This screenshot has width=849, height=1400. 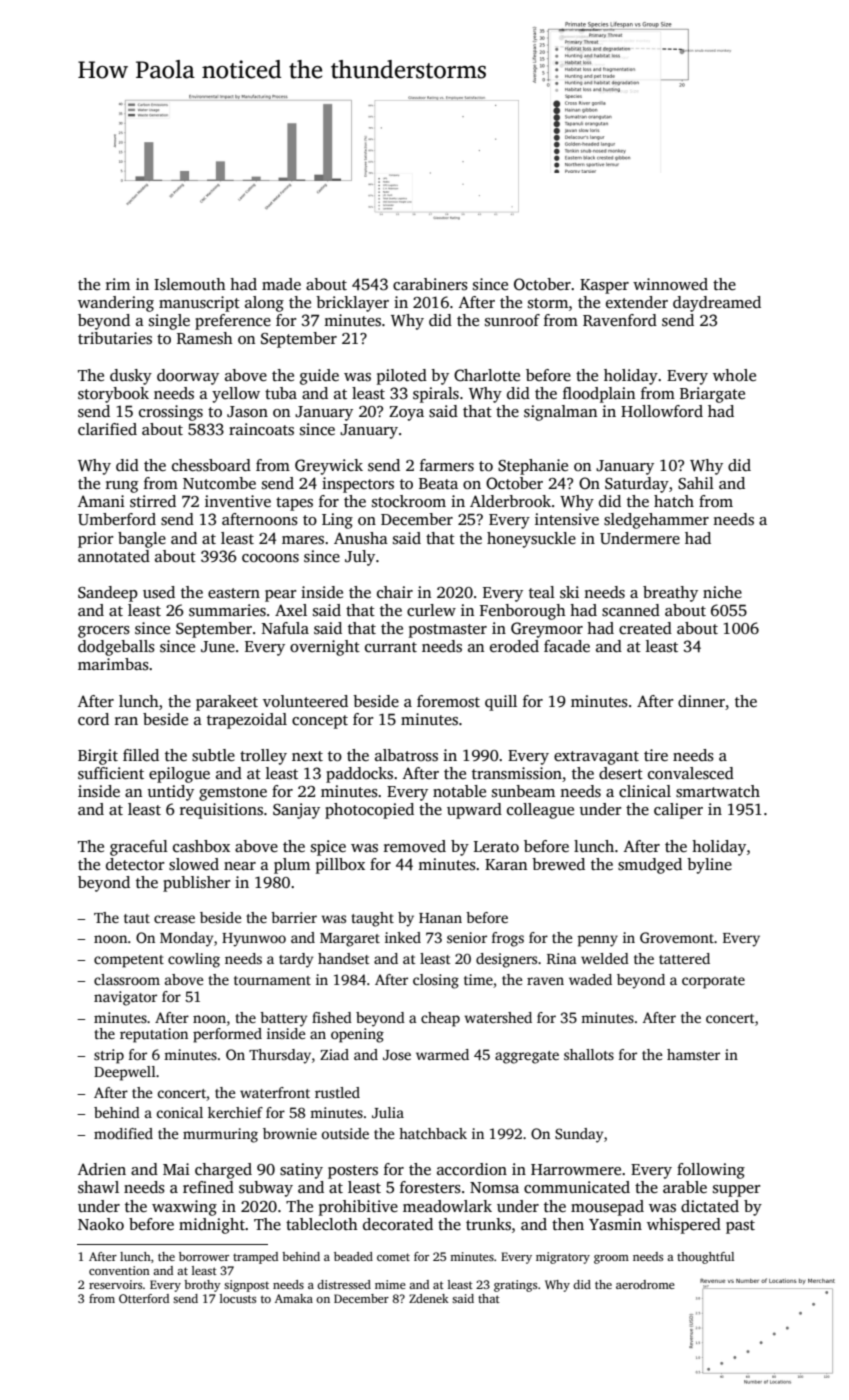 I want to click on dictated, so click(x=710, y=1206).
